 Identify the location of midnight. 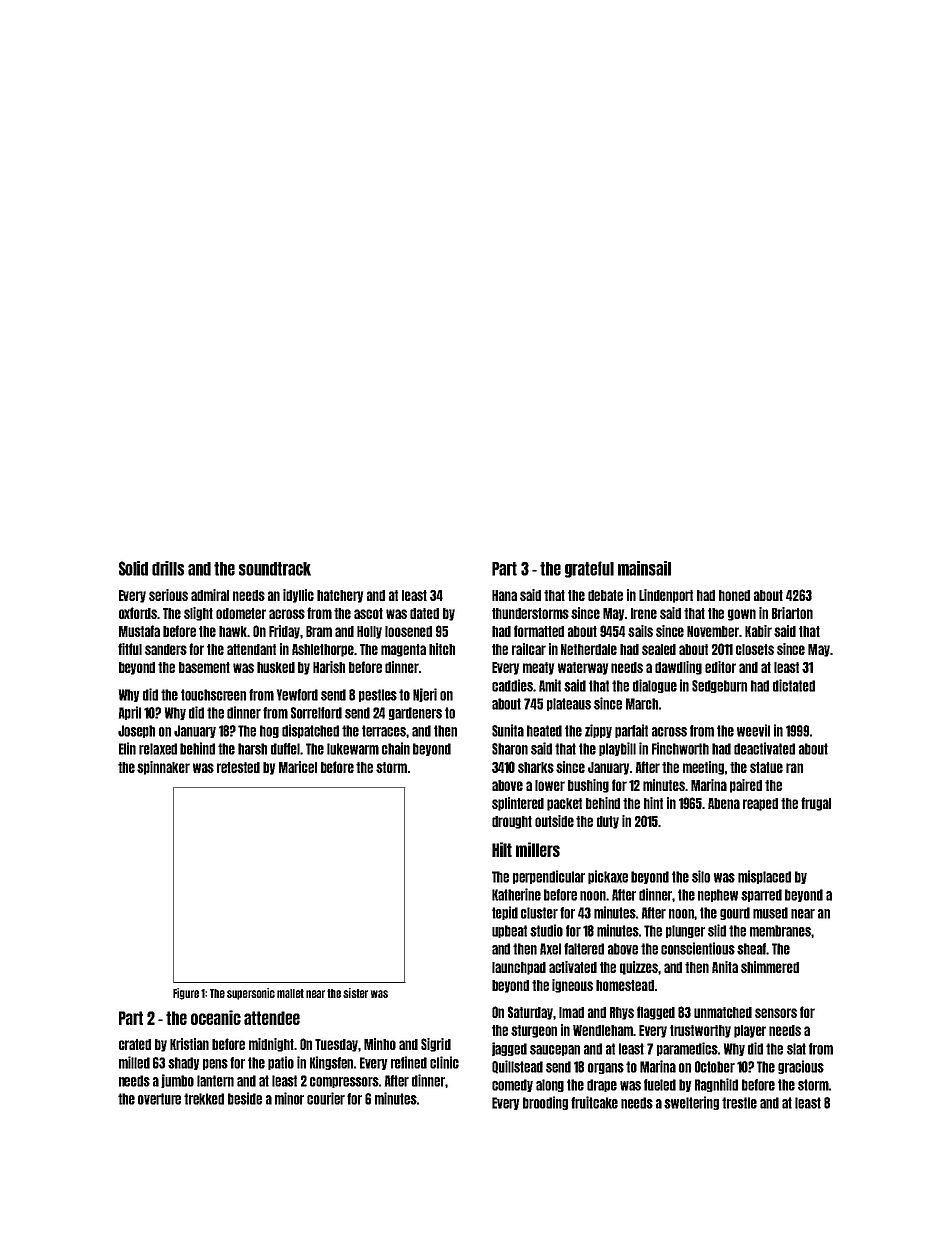
(272, 1045).
